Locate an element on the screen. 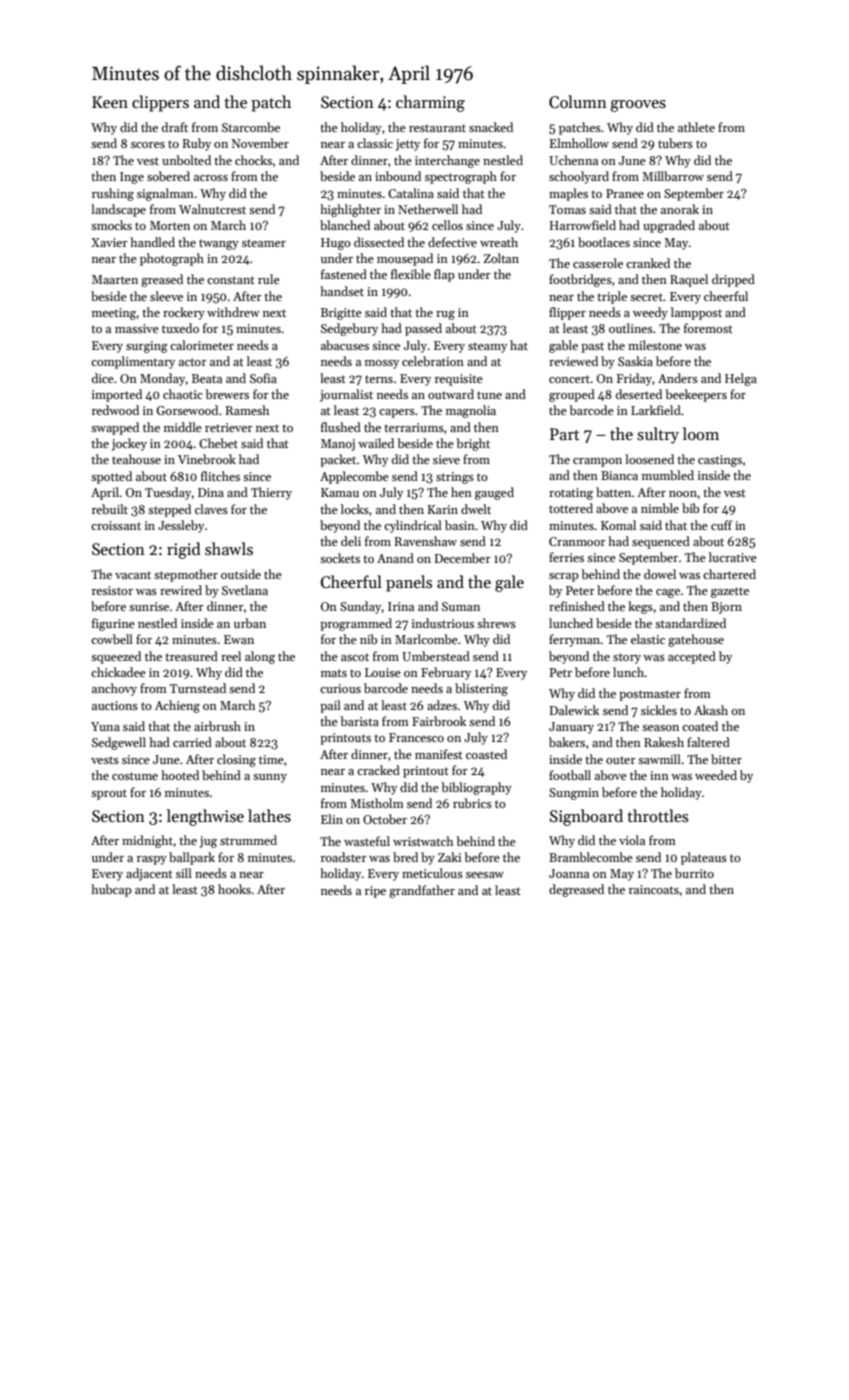  clippers is located at coordinates (160, 103).
